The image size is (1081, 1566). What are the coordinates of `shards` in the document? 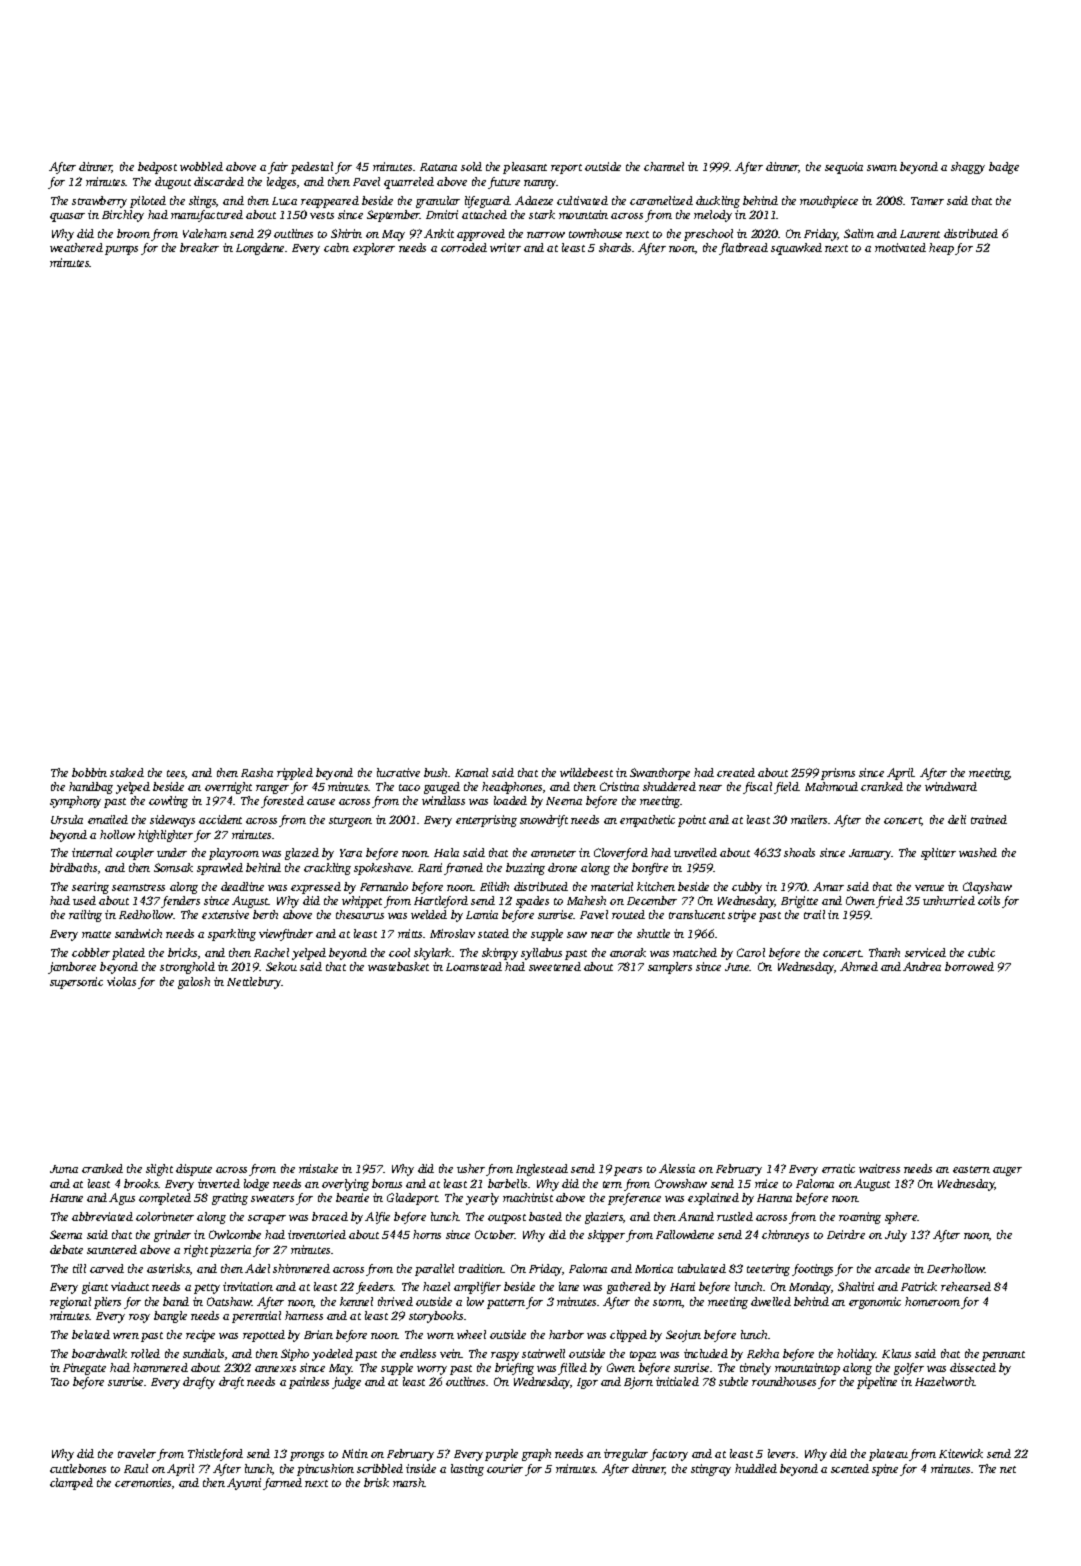 It's located at (616, 247).
